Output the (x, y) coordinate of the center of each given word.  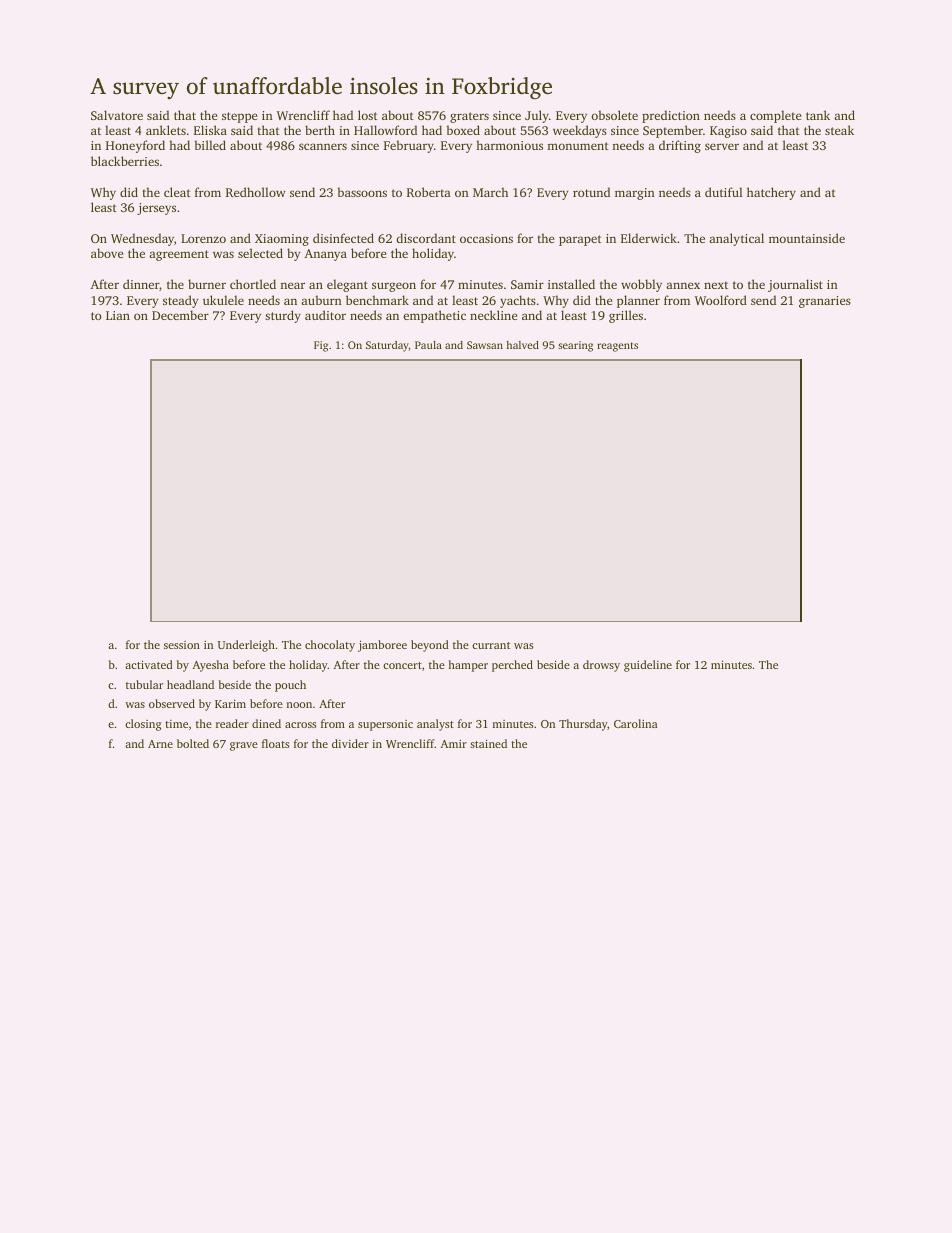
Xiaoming (282, 240)
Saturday (387, 346)
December (180, 315)
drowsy (601, 666)
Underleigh (246, 646)
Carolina (636, 723)
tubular (144, 684)
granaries (825, 302)
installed (571, 284)
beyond (430, 646)
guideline (648, 666)
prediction (671, 116)
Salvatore (117, 115)
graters (469, 117)
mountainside (807, 238)
